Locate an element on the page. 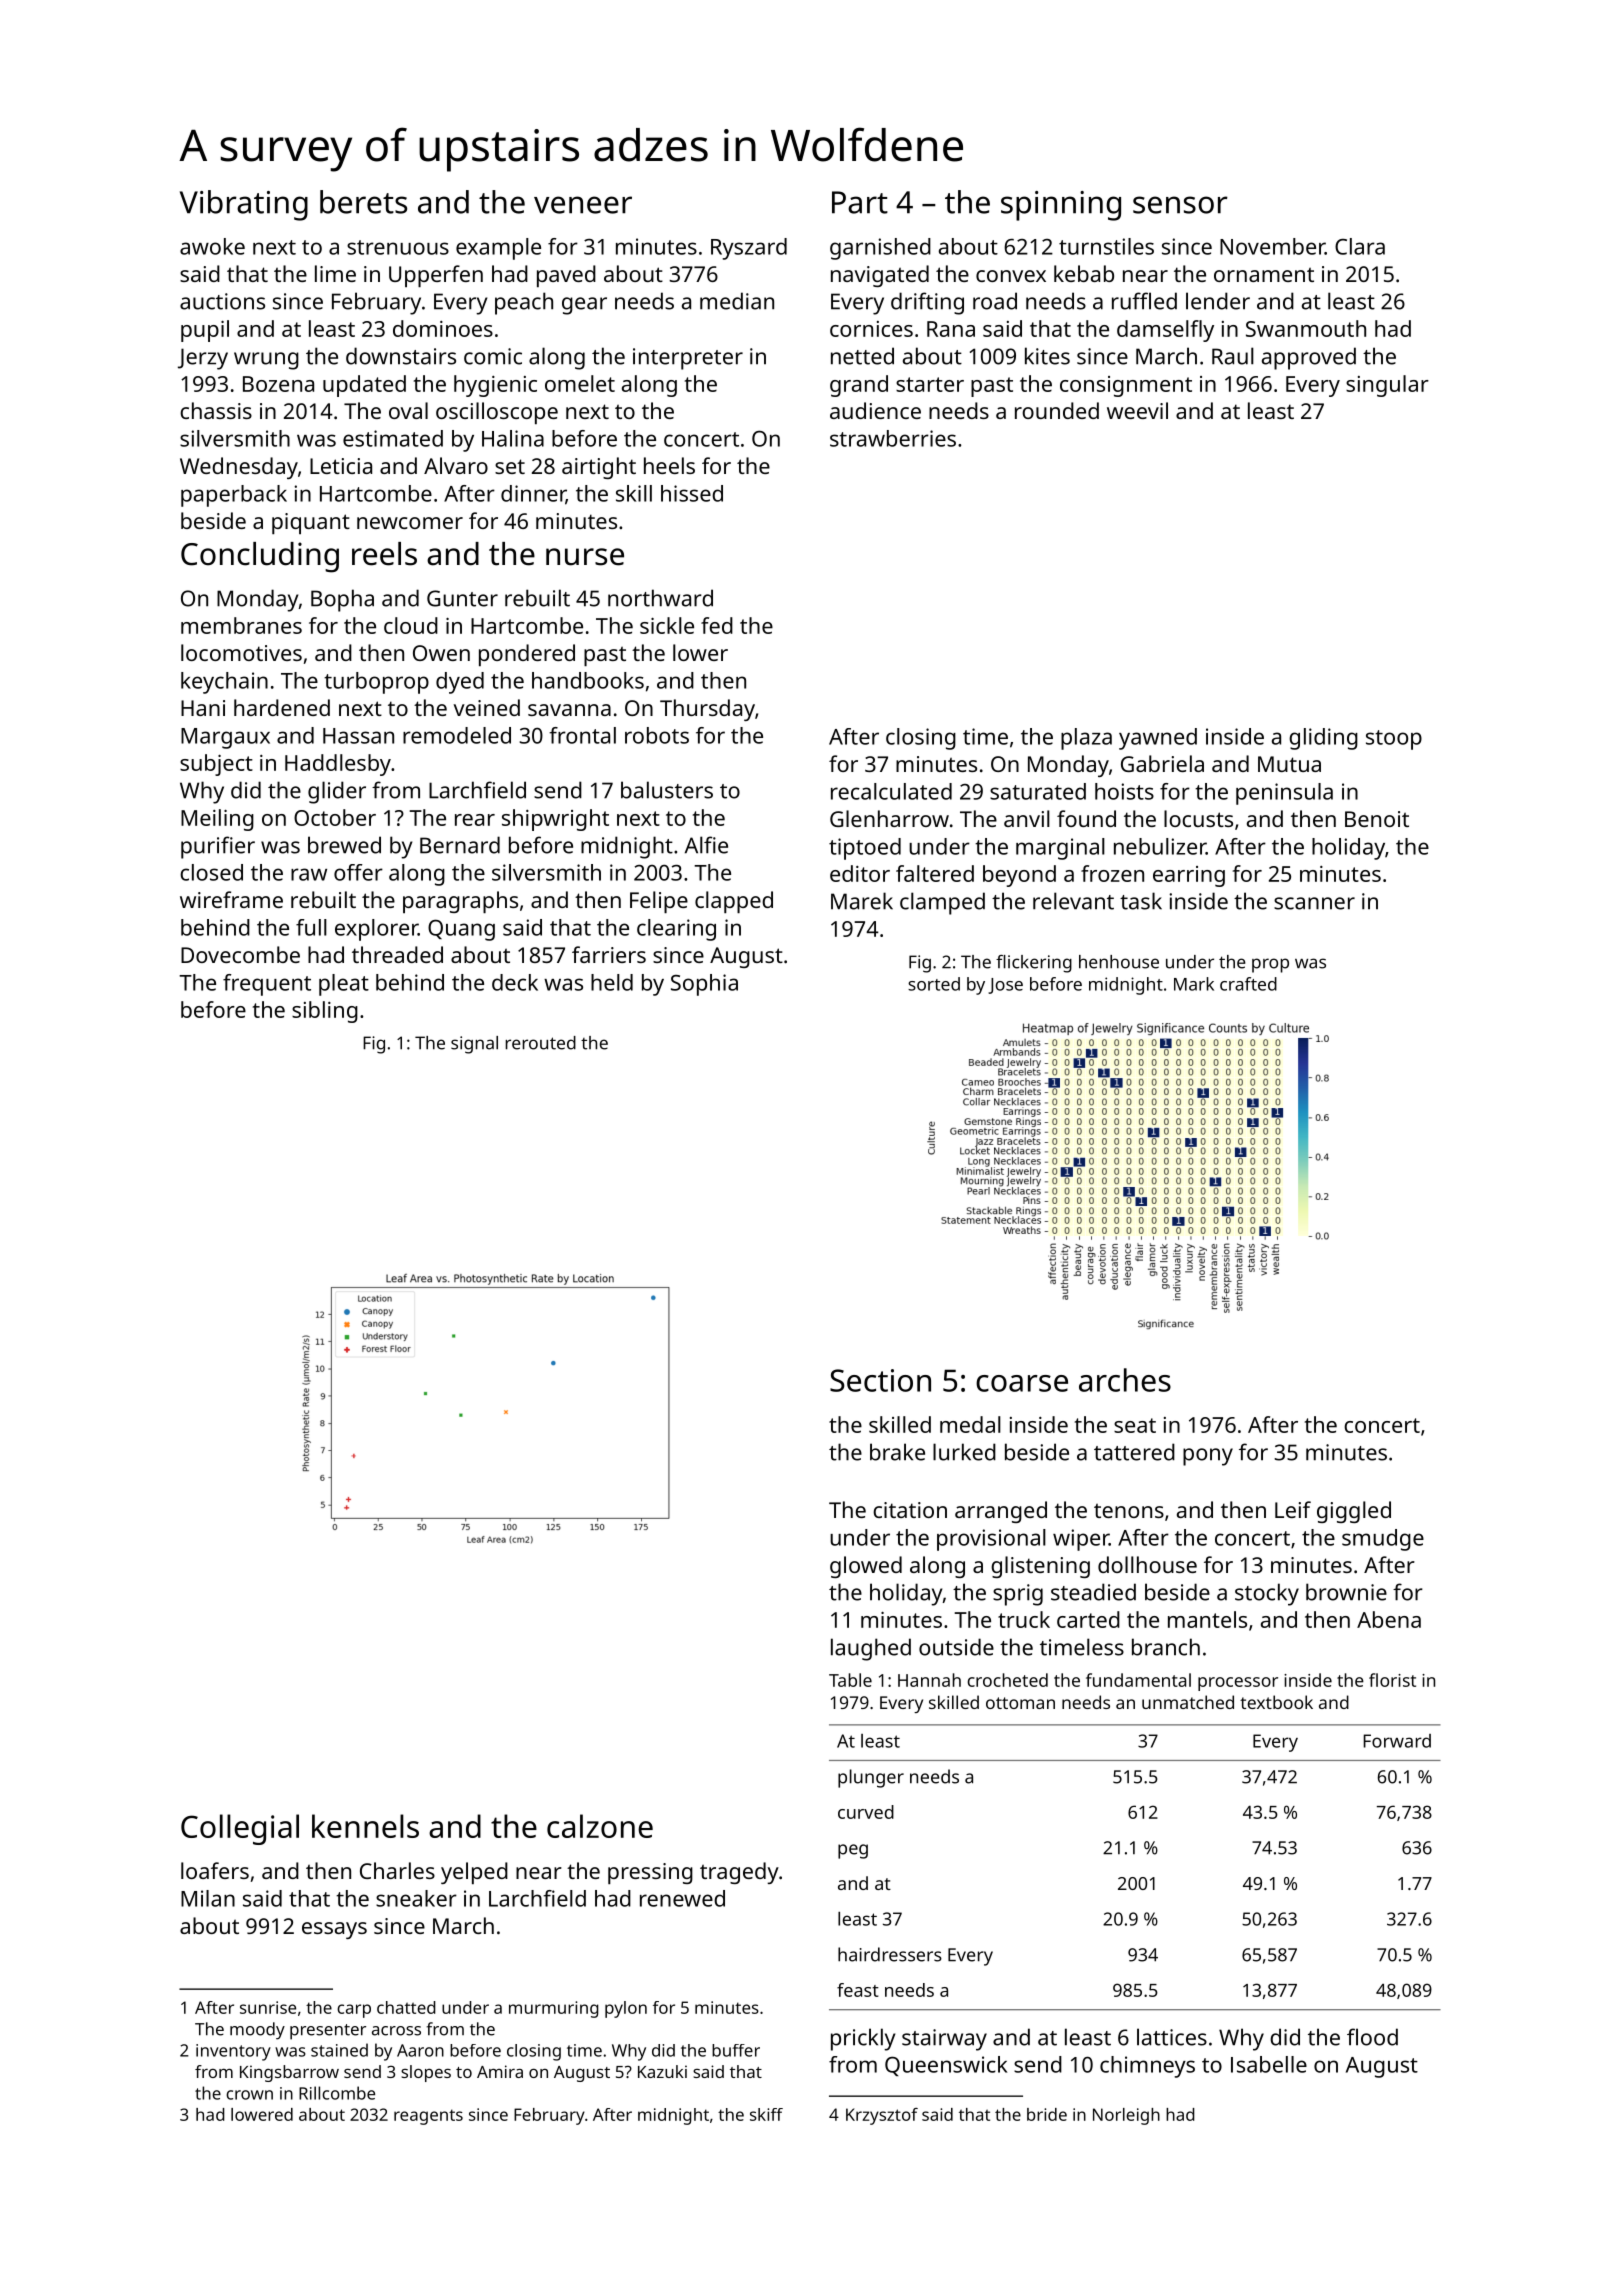 This page has width=1620, height=2292. fed is located at coordinates (717, 625).
